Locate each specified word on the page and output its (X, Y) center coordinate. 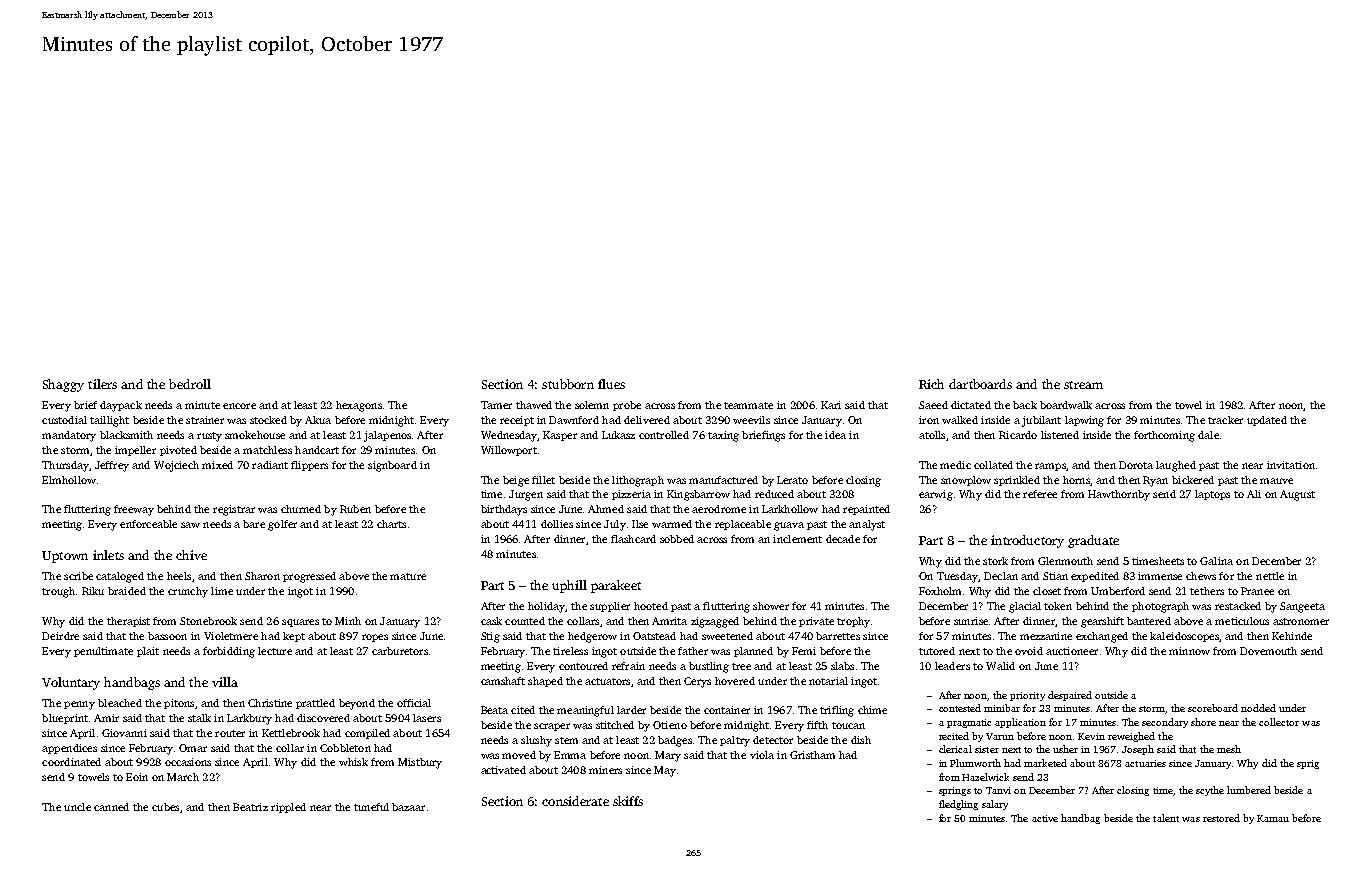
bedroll (190, 384)
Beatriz (250, 807)
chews (1201, 576)
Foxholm (940, 591)
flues (611, 384)
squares (300, 623)
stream (1083, 385)
